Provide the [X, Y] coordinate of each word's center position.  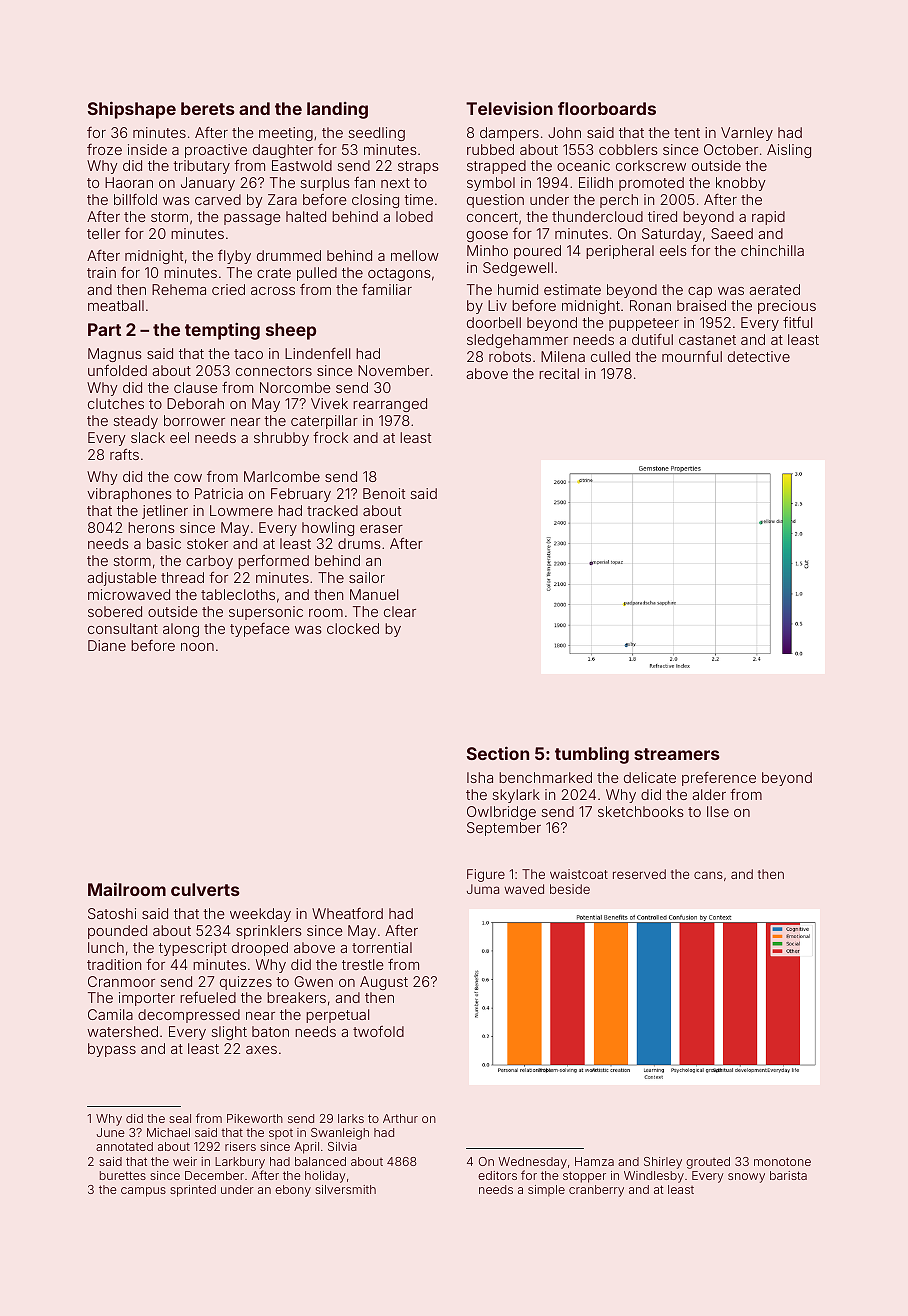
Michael [168, 1132]
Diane [107, 645]
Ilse [718, 811]
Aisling [789, 151]
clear [400, 611]
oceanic [583, 165]
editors [497, 1175]
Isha [480, 777]
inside [147, 149]
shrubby [281, 439]
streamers [677, 754]
